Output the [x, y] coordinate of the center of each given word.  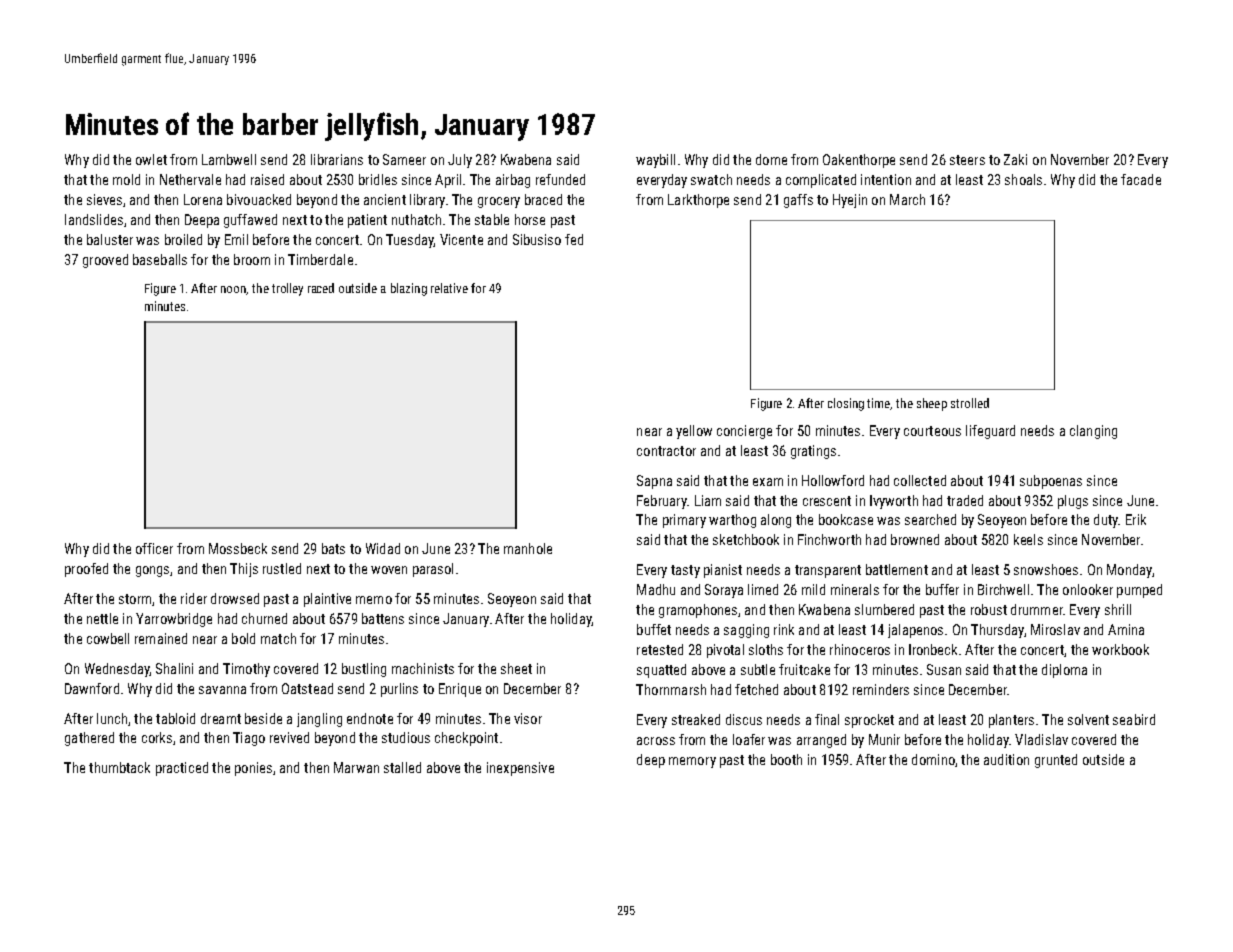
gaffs [798, 201]
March [907, 199]
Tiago [249, 739]
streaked [696, 719]
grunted [1056, 761]
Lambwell [229, 159]
